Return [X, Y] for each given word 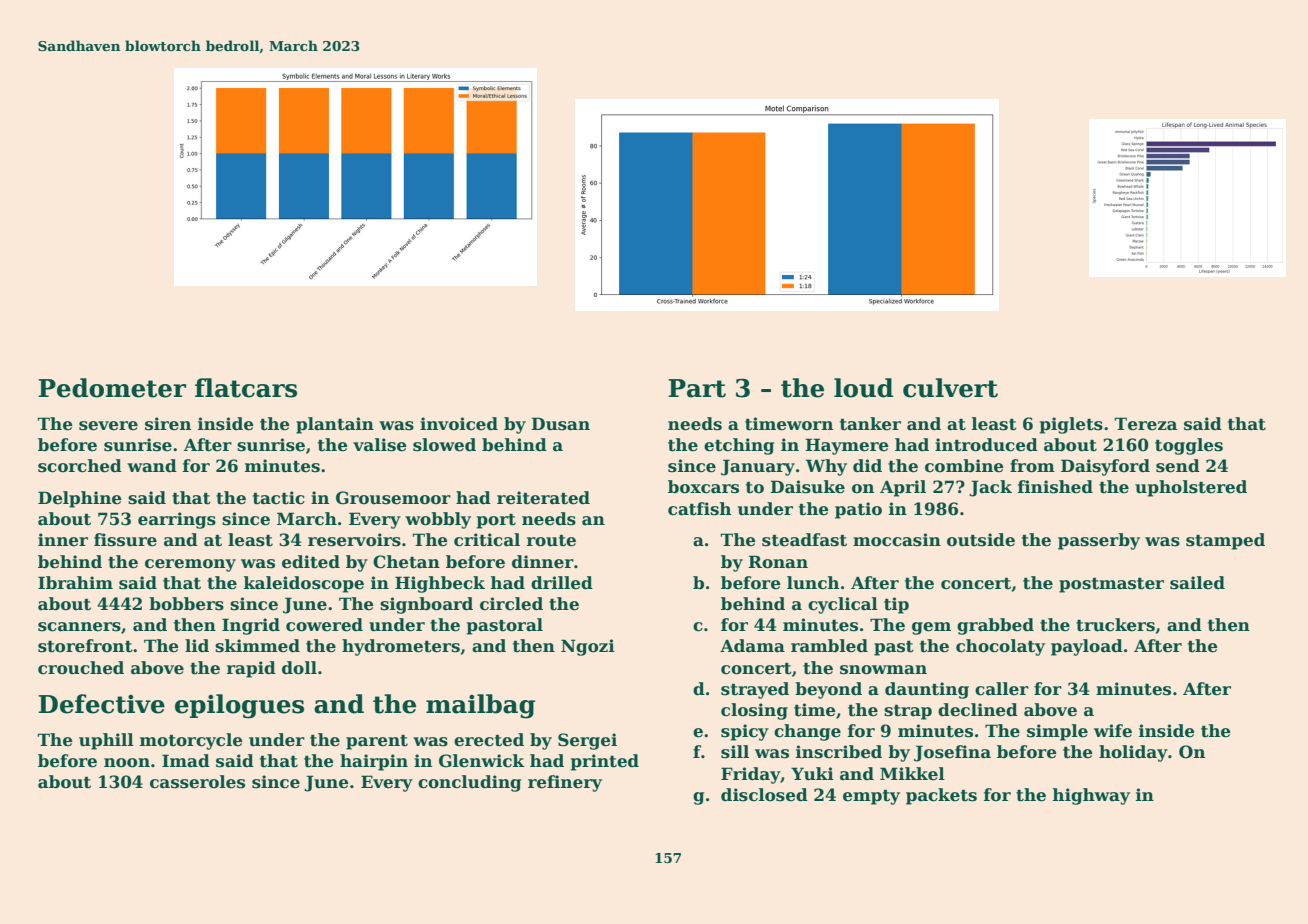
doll [299, 668]
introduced [986, 445]
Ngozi [588, 647]
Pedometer [112, 388]
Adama [752, 646]
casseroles [197, 782]
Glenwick [482, 761]
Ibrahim [75, 583]
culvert [950, 388]
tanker [870, 424]
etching [739, 446]
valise [380, 445]
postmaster [1111, 585]
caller [1002, 689]
